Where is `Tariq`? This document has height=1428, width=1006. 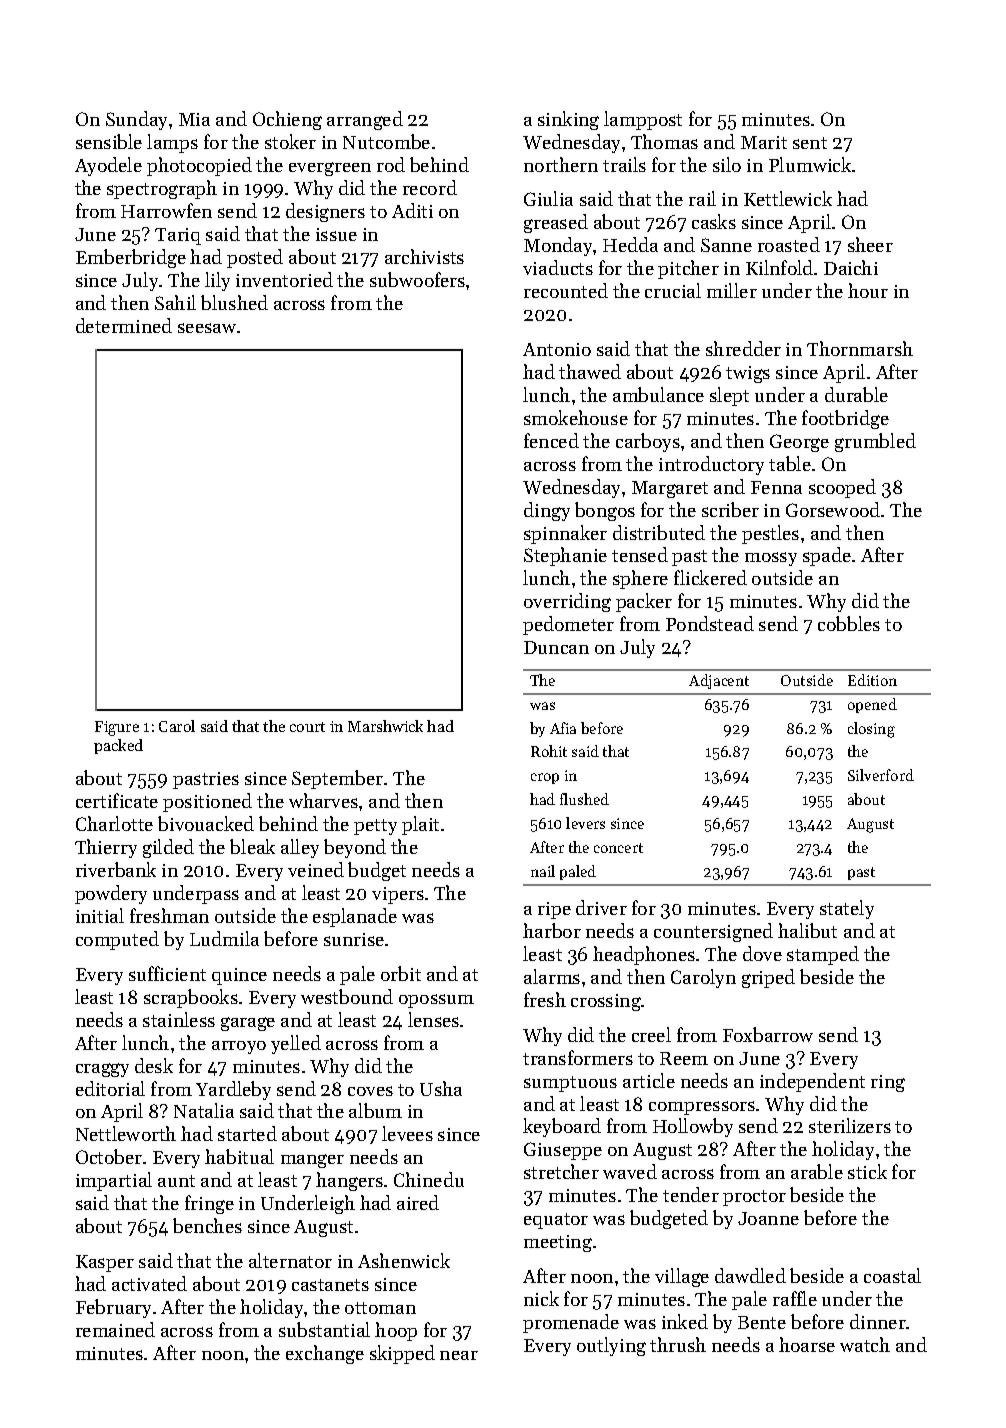 Tariq is located at coordinates (178, 236).
